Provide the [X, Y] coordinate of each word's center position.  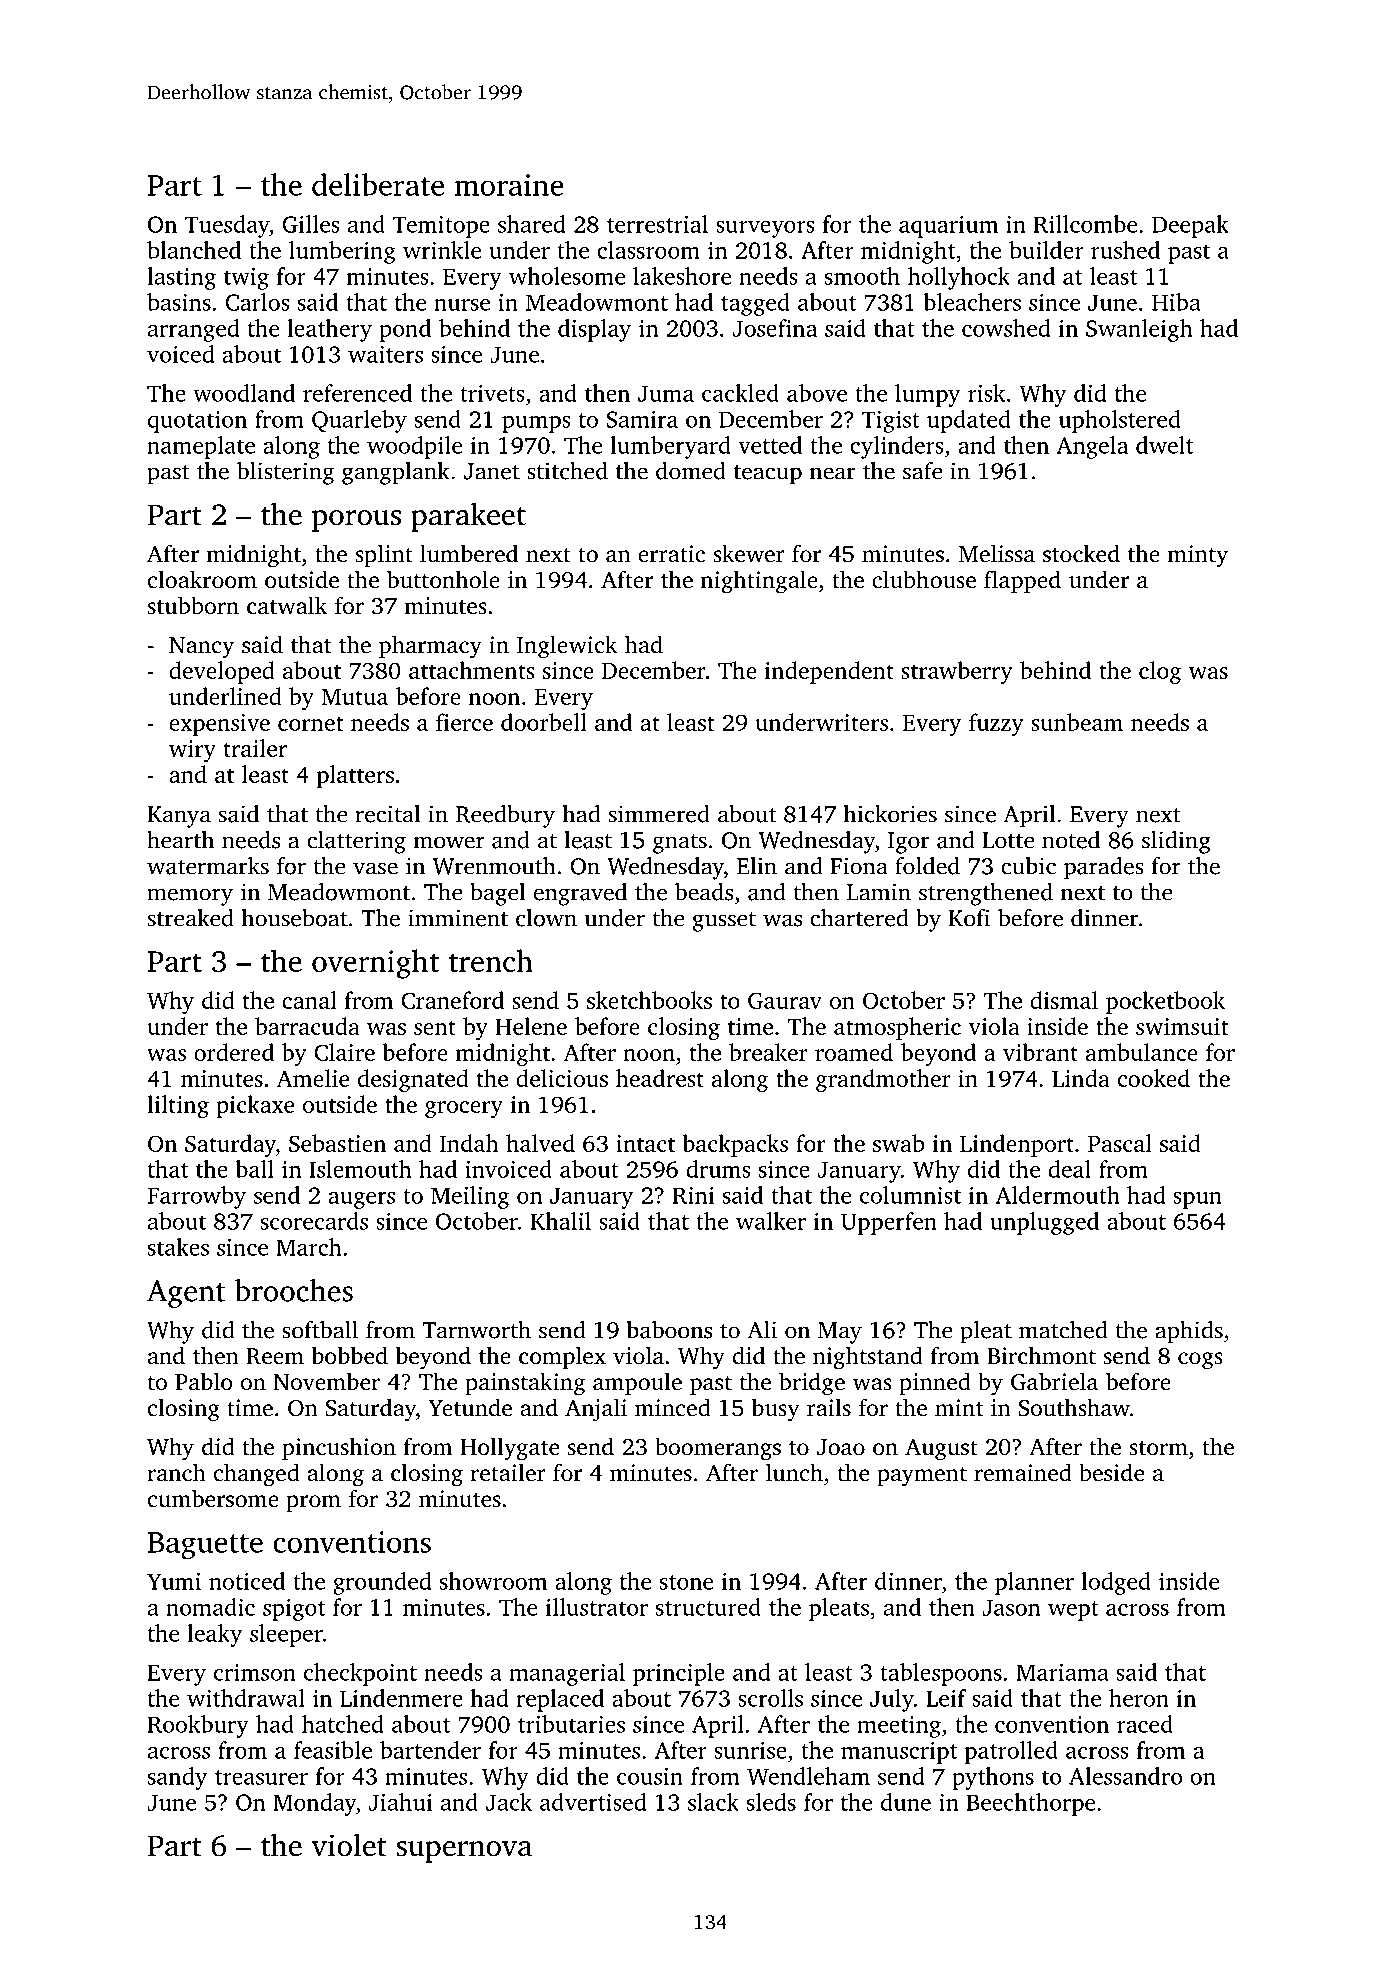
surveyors [765, 229]
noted [1071, 840]
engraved [580, 894]
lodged [1116, 1583]
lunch [794, 1472]
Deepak [1190, 226]
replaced [560, 1700]
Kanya [179, 817]
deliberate [378, 184]
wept [1073, 1611]
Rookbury [198, 1726]
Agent [186, 1294]
